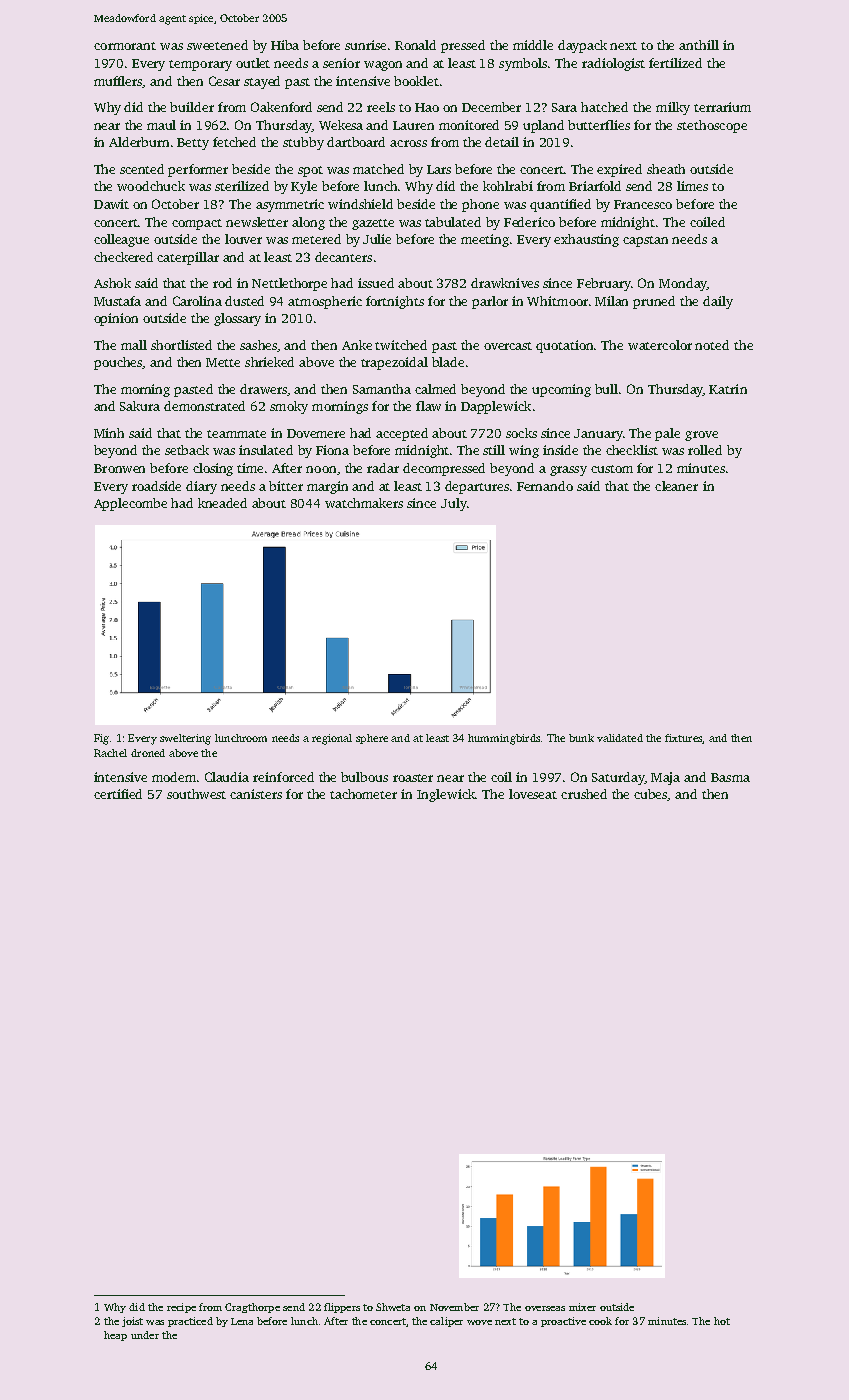 This document has height=1400, width=849. What do you see at coordinates (363, 794) in the document?
I see `tachometer` at bounding box center [363, 794].
